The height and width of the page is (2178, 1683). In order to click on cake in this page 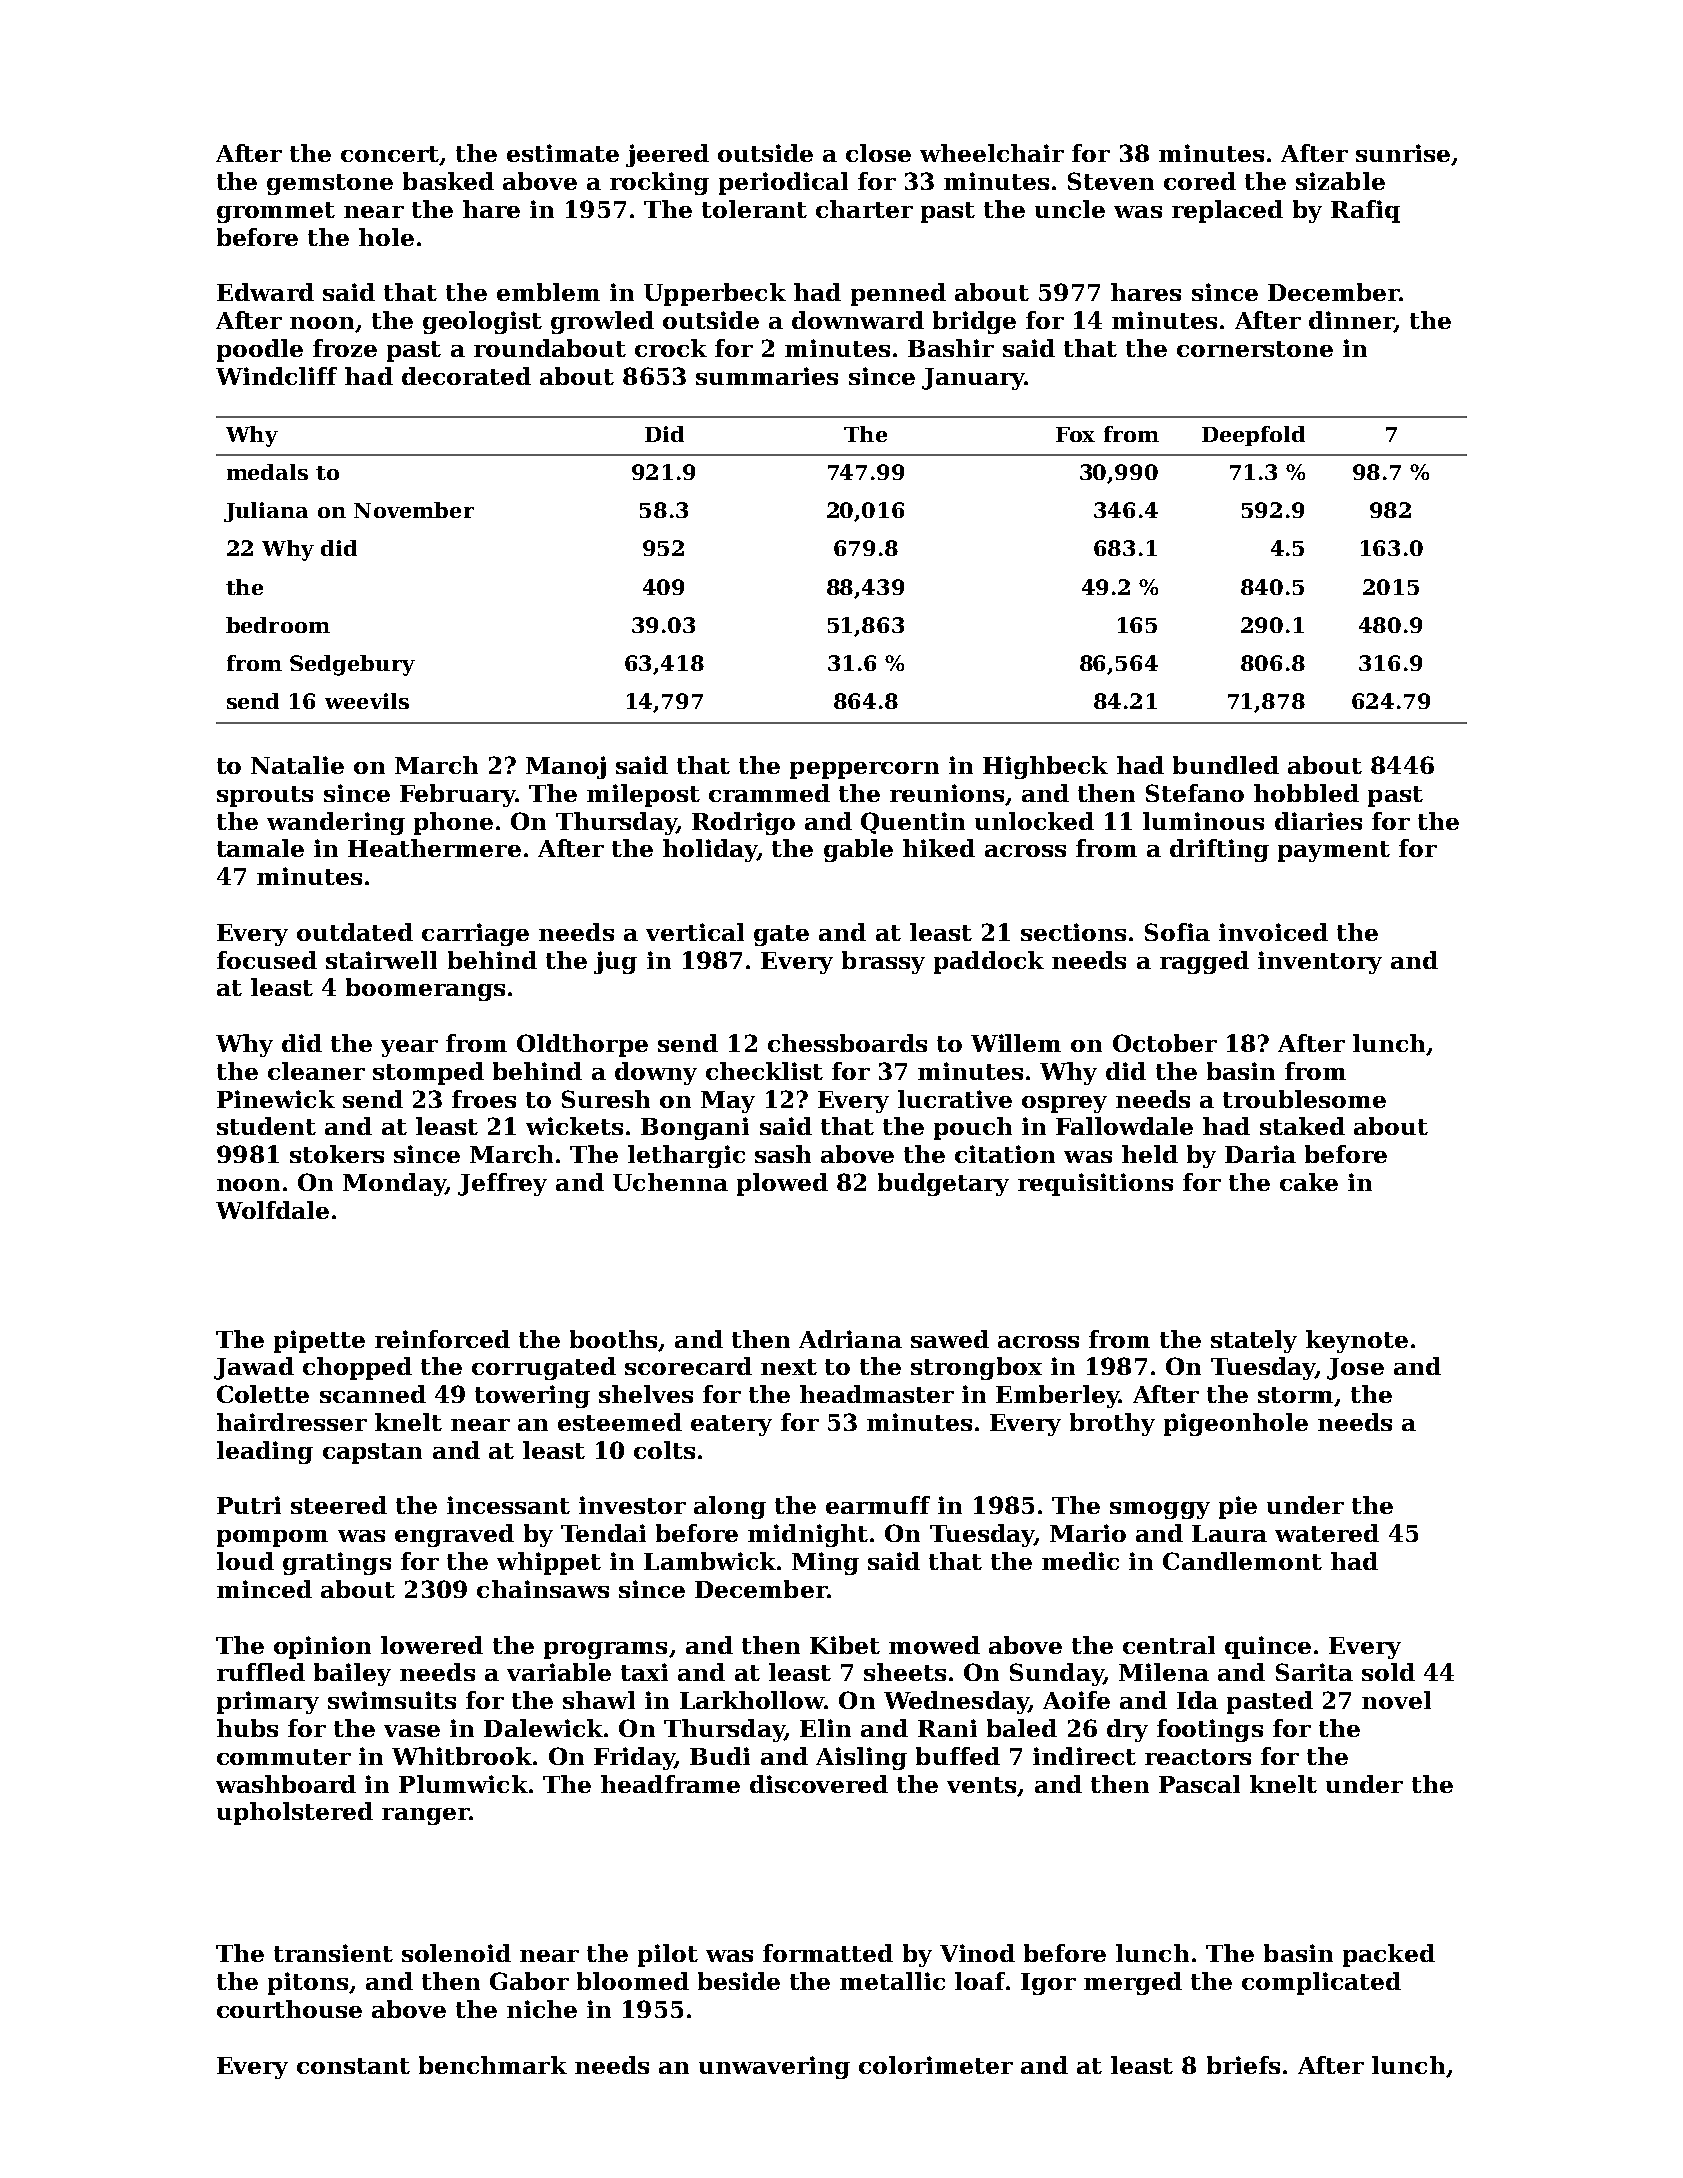, I will do `click(1309, 1182)`.
